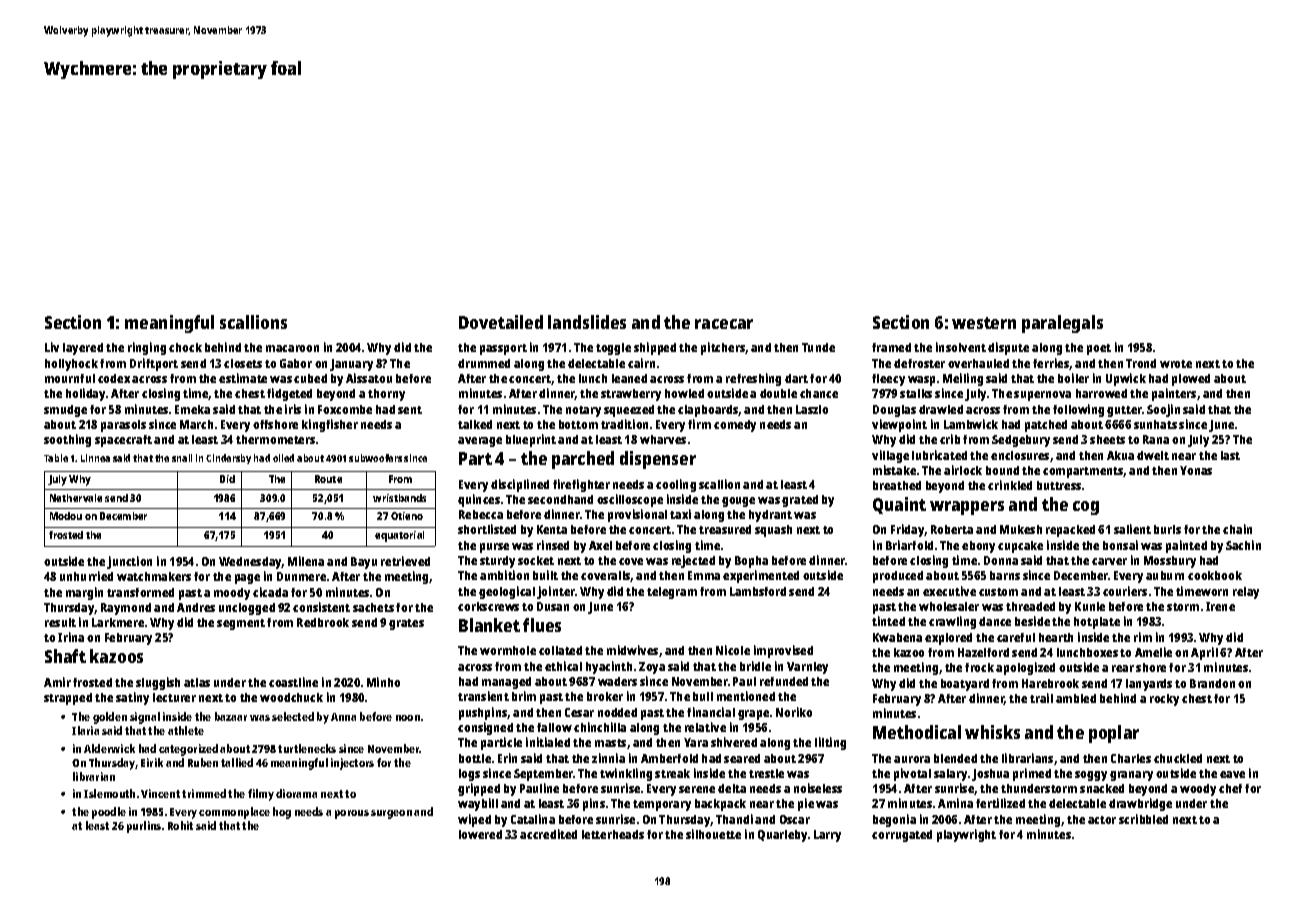  I want to click on strawberry, so click(631, 395).
